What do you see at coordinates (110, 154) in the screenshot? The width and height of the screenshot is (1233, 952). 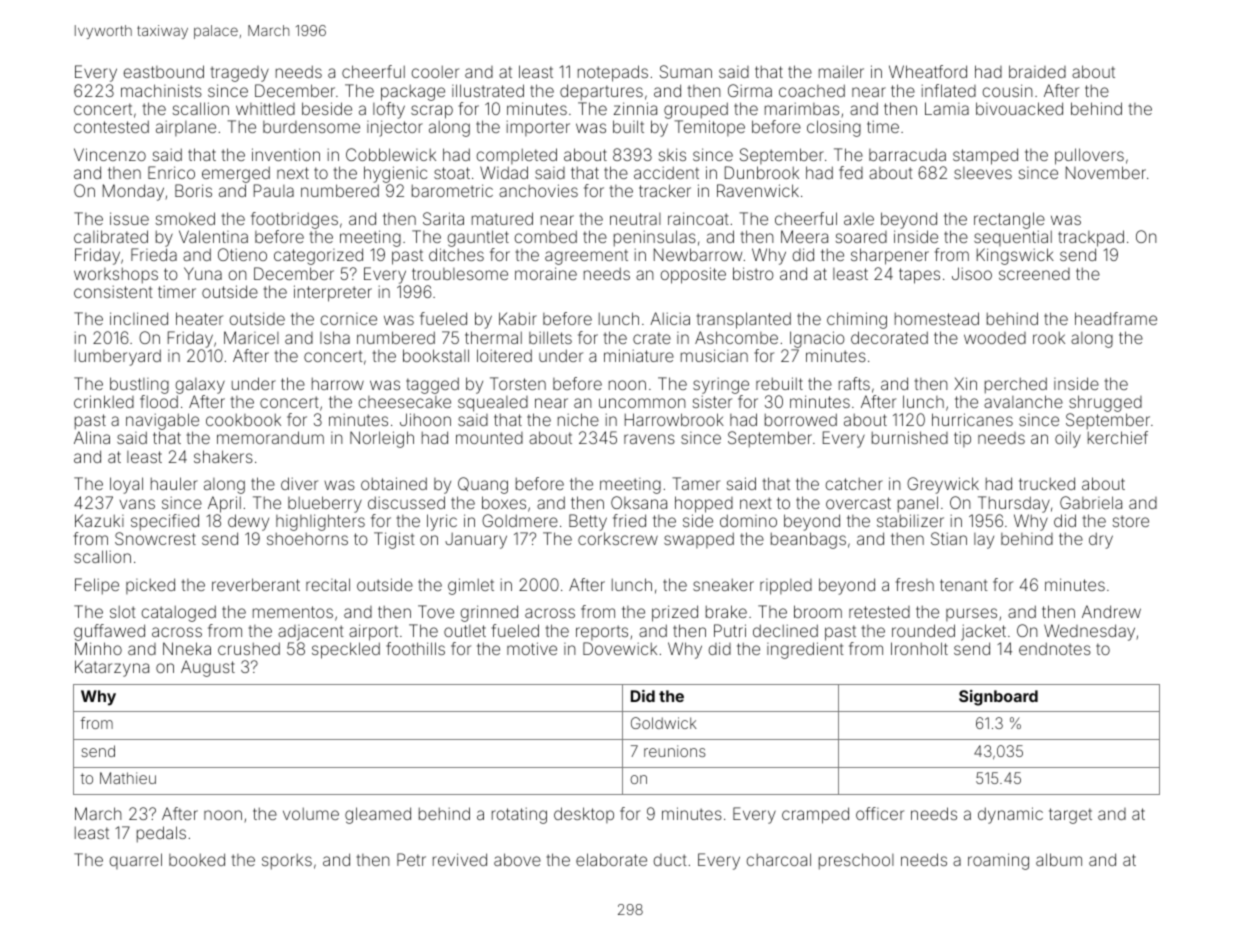 I see `Vincenzo` at bounding box center [110, 154].
